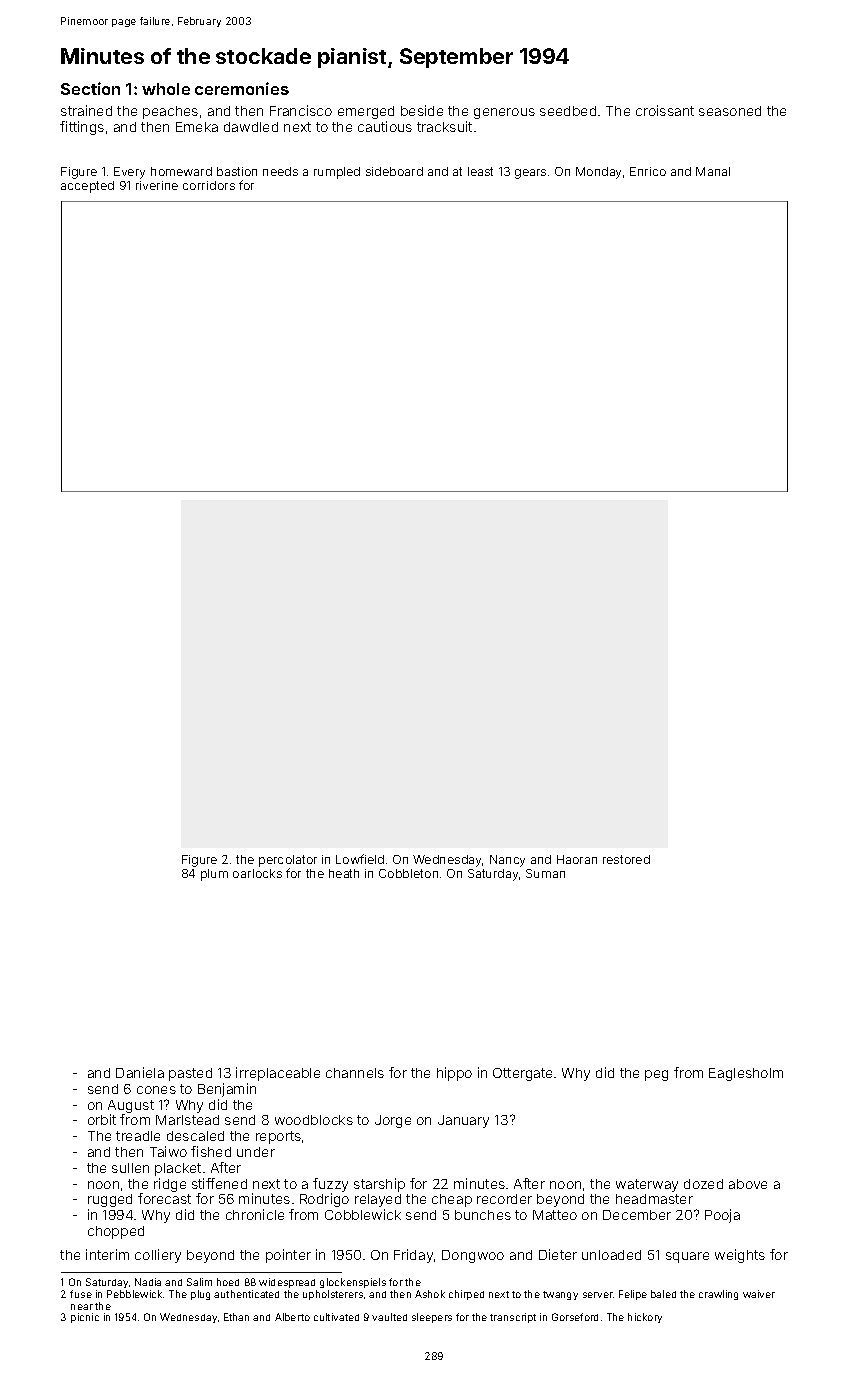 The image size is (849, 1400). Describe the element at coordinates (713, 171) in the screenshot. I see `Manal` at that location.
